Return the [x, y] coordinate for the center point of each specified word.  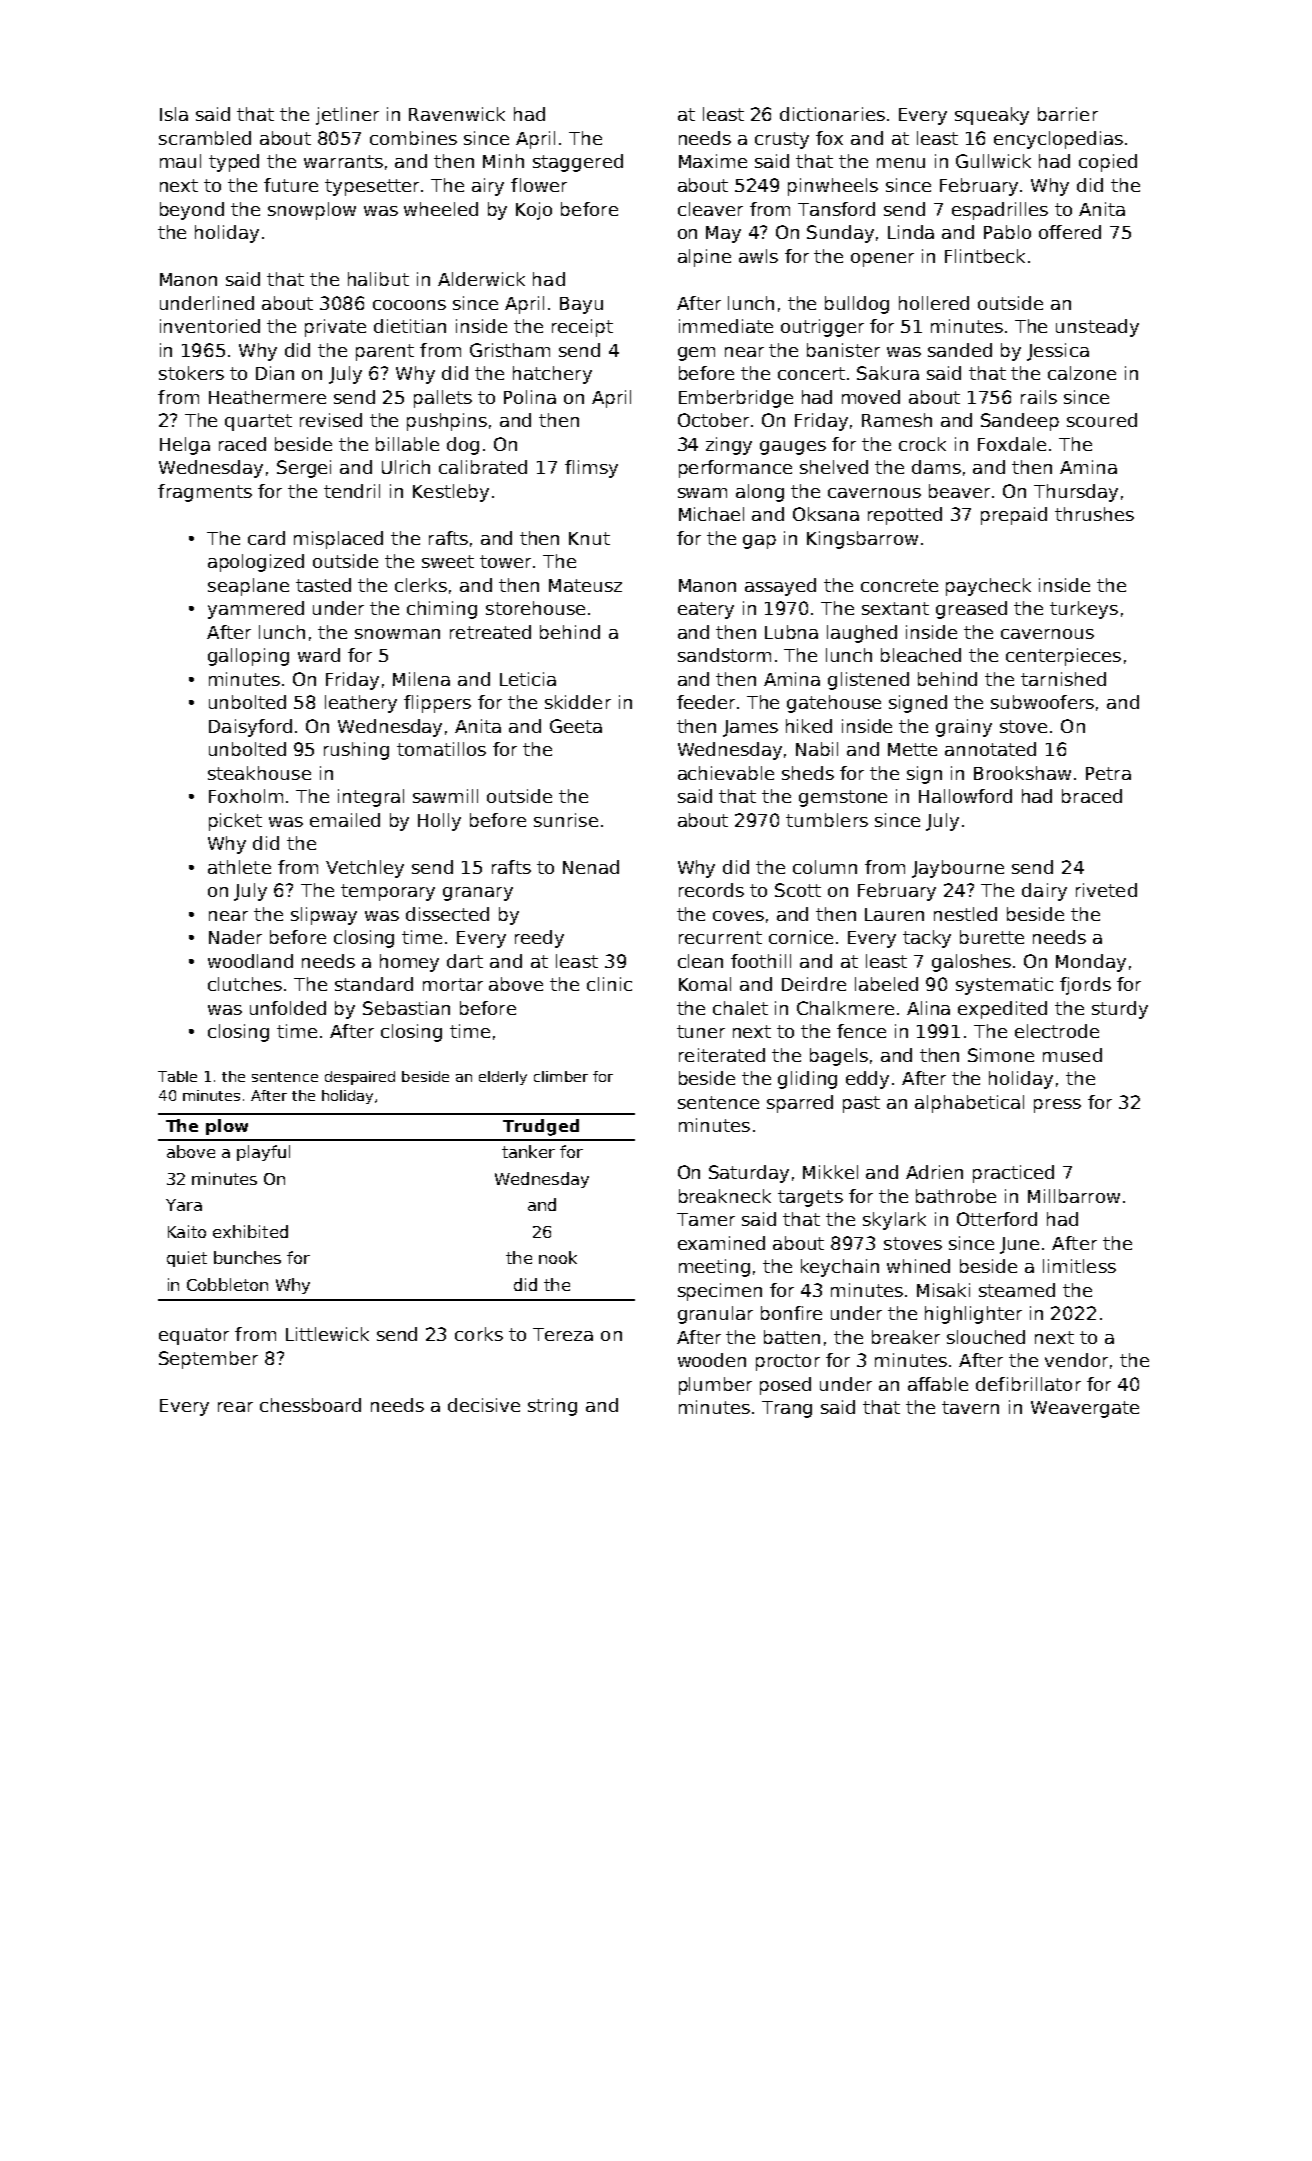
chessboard [310, 1405]
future [291, 185]
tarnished [1063, 679]
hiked [809, 726]
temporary [388, 892]
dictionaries [832, 114]
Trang [787, 1409]
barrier [1068, 114]
